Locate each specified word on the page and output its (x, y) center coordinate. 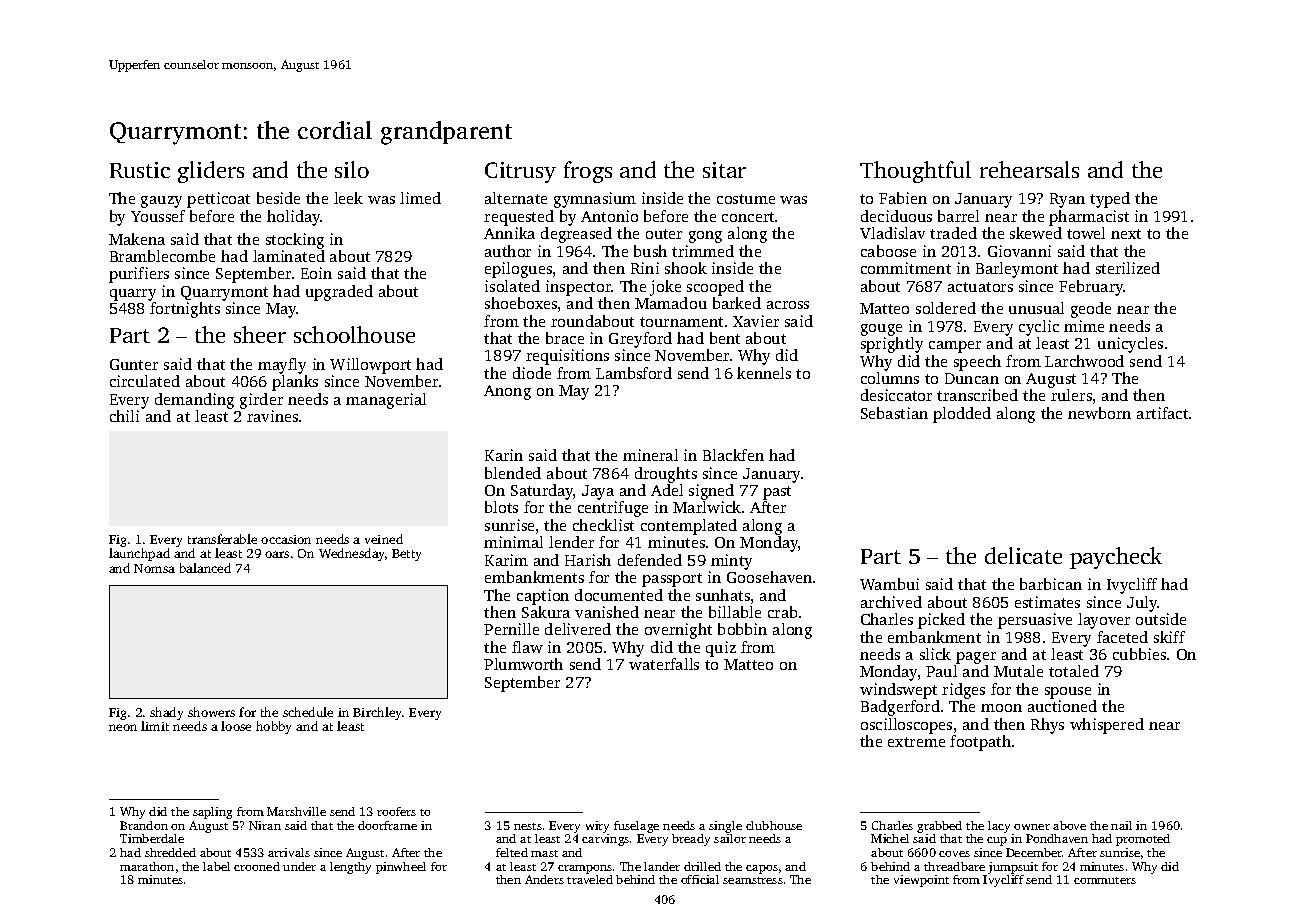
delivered (578, 629)
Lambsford (634, 373)
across (788, 305)
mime (1084, 326)
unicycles (1130, 345)
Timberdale (152, 838)
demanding (194, 401)
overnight (678, 631)
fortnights (185, 310)
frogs (588, 172)
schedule (308, 712)
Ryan (1067, 200)
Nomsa (154, 568)
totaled (1074, 671)
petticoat (218, 200)
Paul (941, 671)
